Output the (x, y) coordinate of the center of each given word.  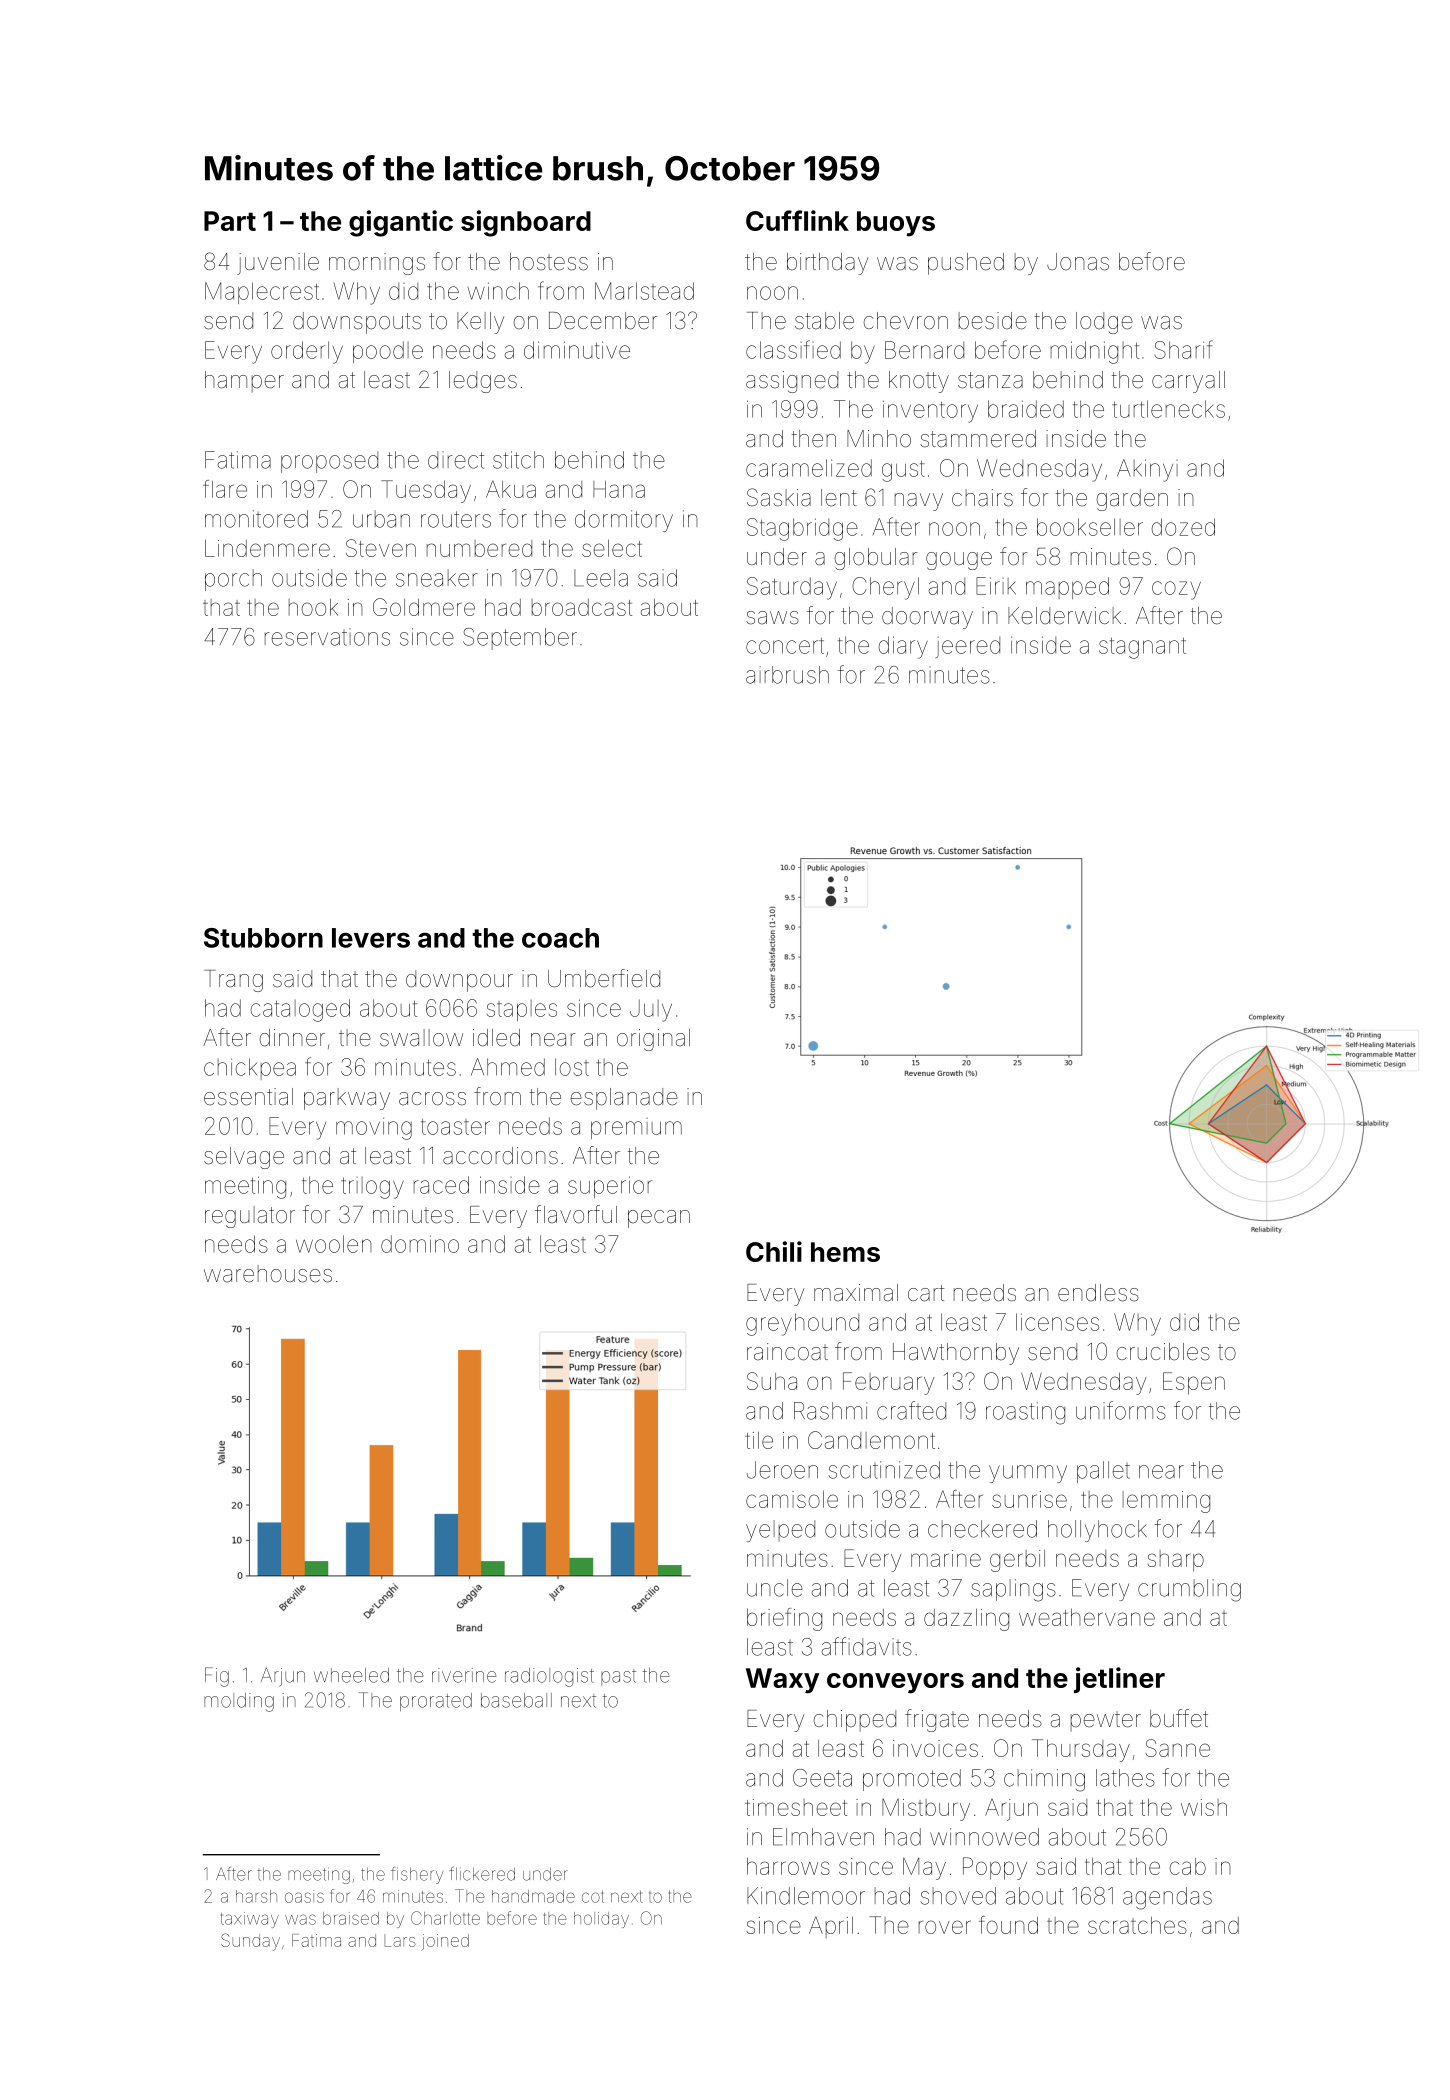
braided (1026, 409)
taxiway (250, 1920)
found (1008, 1925)
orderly (307, 352)
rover (945, 1927)
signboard (526, 223)
